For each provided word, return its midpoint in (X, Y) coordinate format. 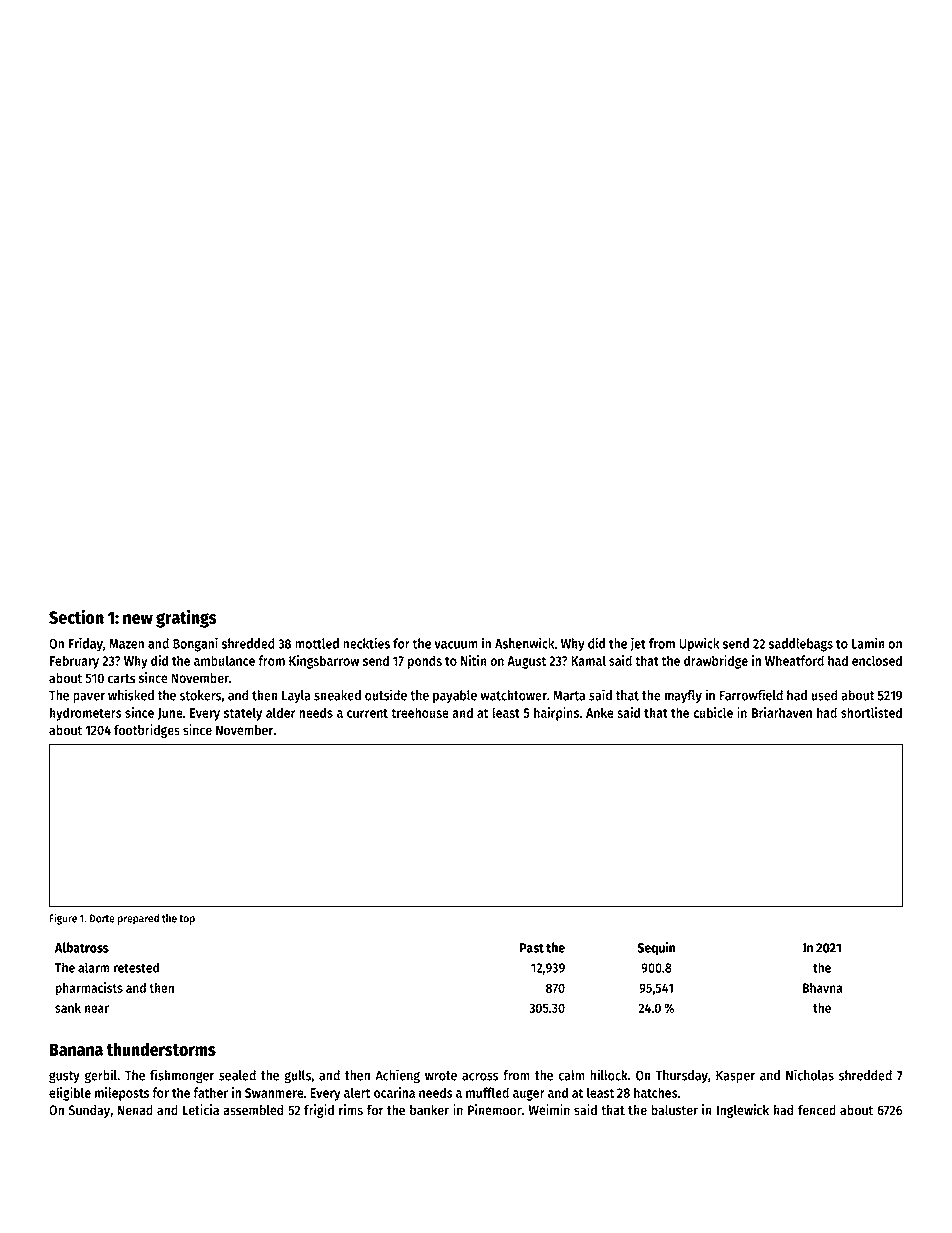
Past (531, 948)
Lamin (868, 643)
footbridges (147, 731)
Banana (76, 1049)
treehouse (420, 712)
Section (76, 616)
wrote (441, 1076)
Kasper (735, 1076)
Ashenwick (524, 643)
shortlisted (871, 712)
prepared (138, 919)
